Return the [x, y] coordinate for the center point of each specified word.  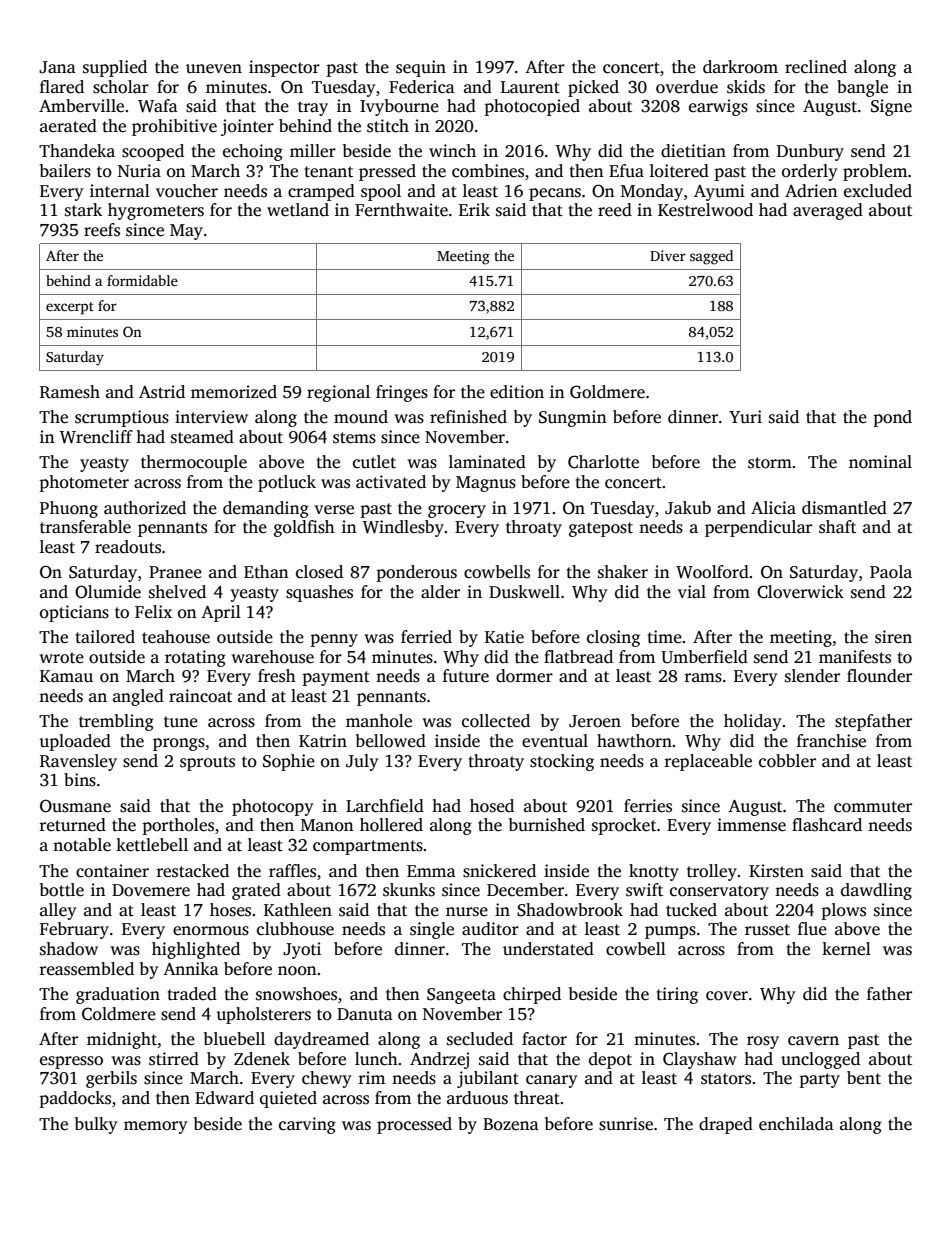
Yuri [745, 416]
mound [361, 417]
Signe [891, 107]
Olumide [108, 592]
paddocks [75, 1099]
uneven [214, 69]
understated [548, 949]
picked [593, 88]
